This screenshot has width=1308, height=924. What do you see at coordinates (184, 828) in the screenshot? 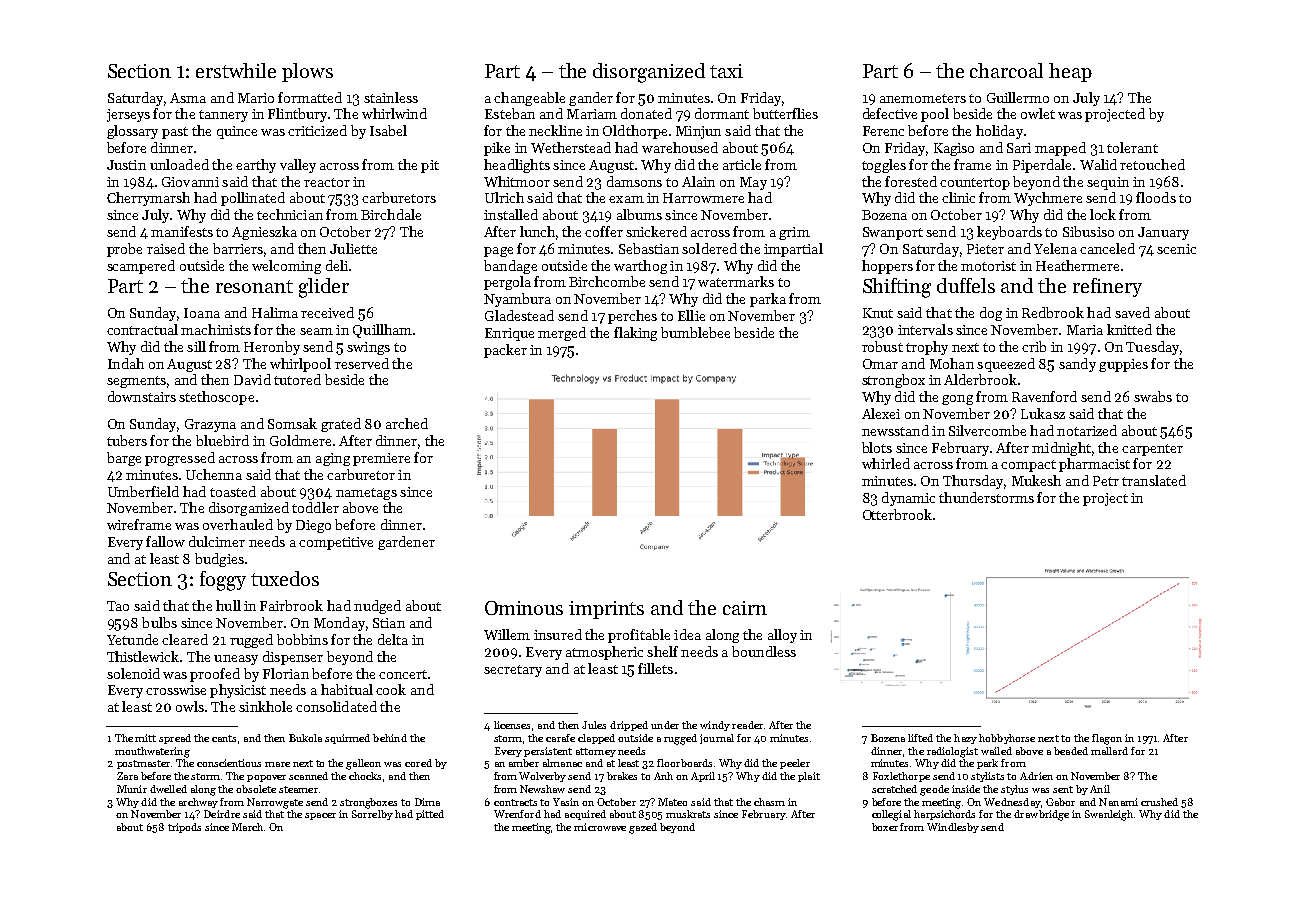
I see `tripods` at bounding box center [184, 828].
